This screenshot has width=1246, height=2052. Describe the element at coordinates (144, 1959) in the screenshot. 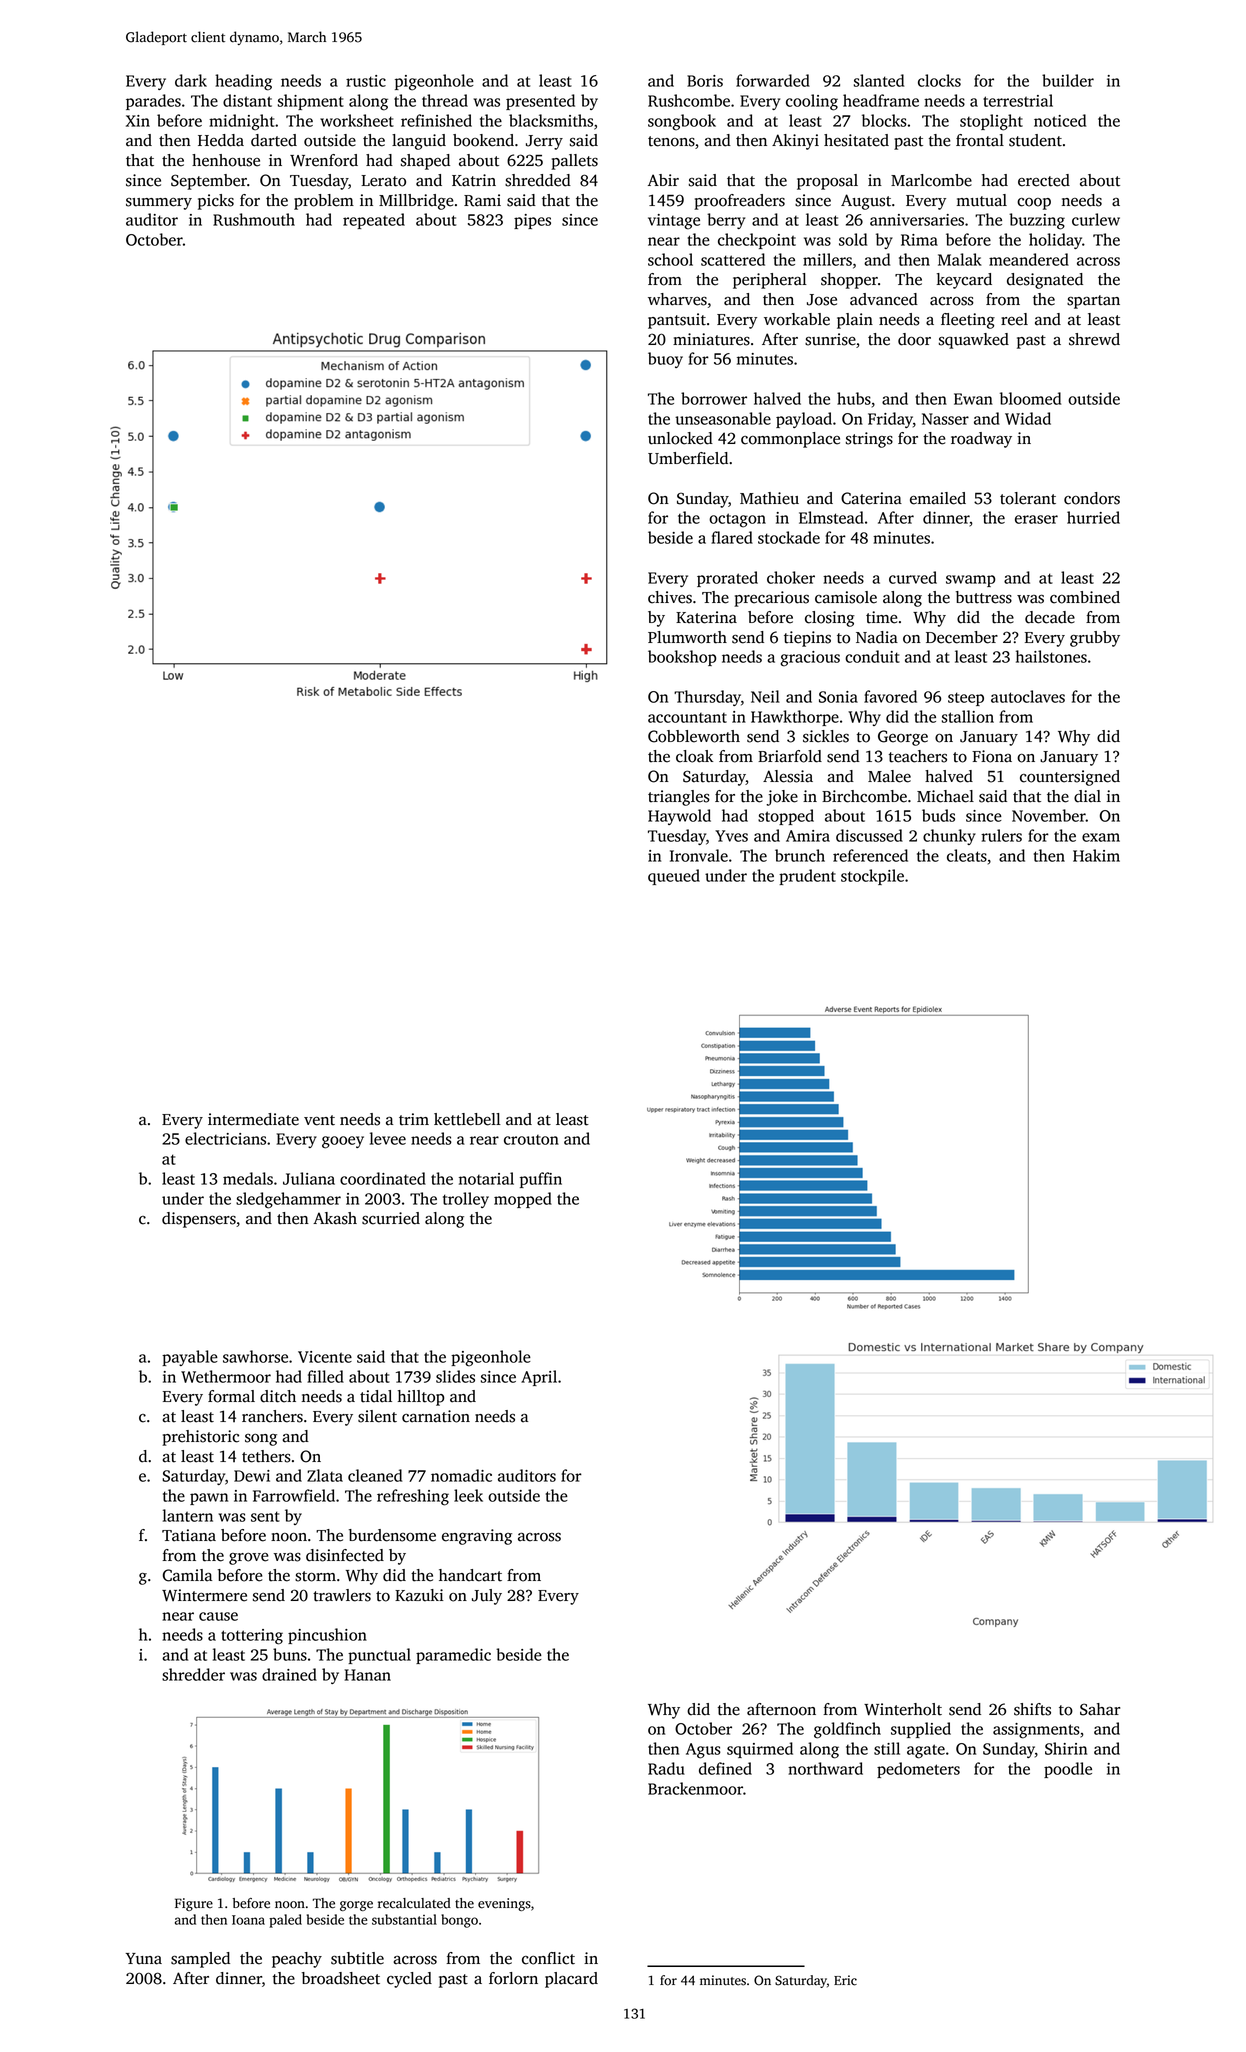

I see `Yuna` at that location.
